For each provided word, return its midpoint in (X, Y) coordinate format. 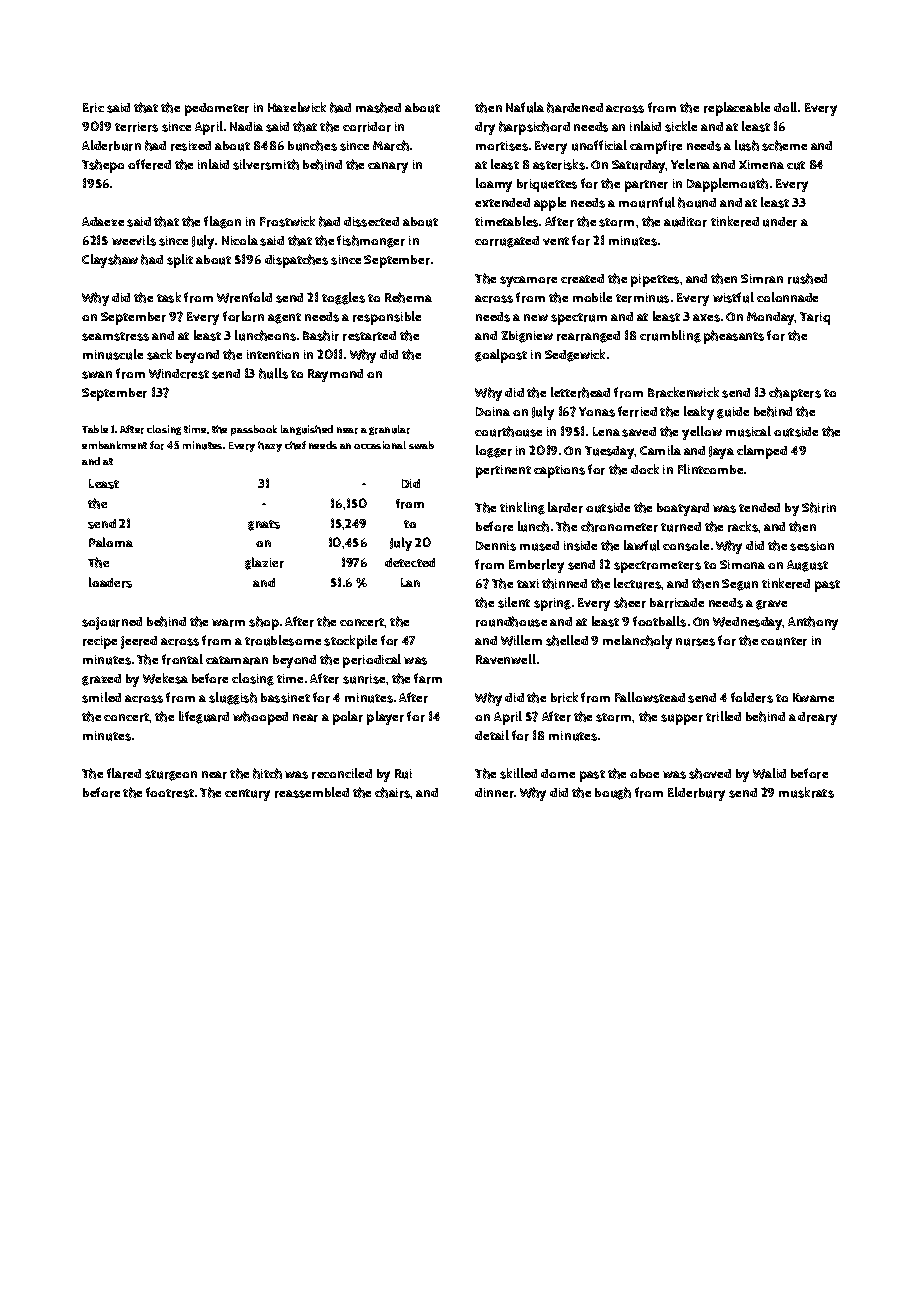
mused (539, 546)
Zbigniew (527, 337)
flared (124, 773)
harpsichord (534, 128)
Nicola (240, 240)
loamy (494, 185)
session (812, 546)
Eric (93, 108)
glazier (264, 563)
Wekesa (165, 678)
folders (752, 697)
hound (697, 202)
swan (97, 375)
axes (706, 318)
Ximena (761, 164)
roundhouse (511, 621)
